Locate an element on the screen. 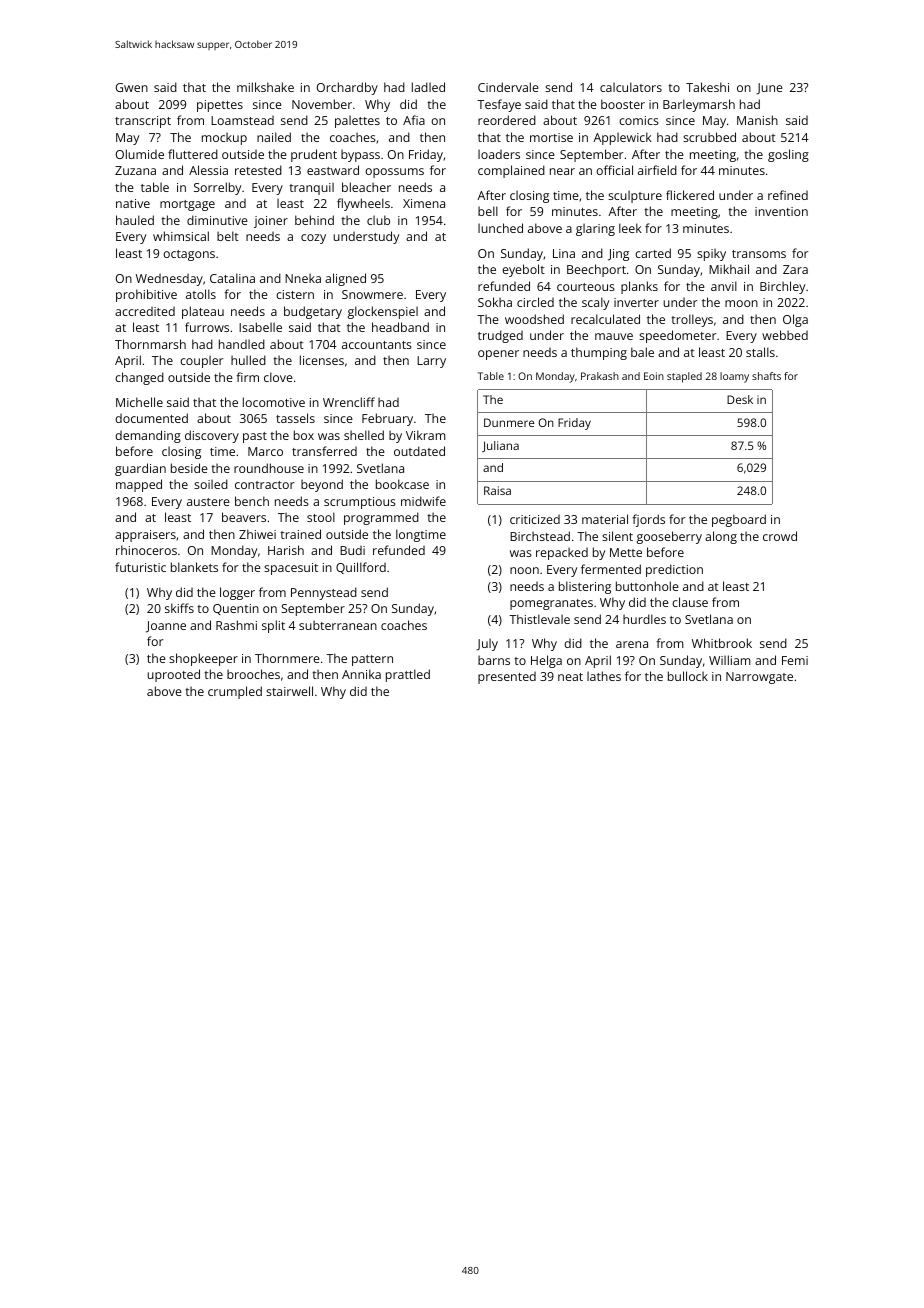 The image size is (924, 1308). roundhouse is located at coordinates (269, 468).
